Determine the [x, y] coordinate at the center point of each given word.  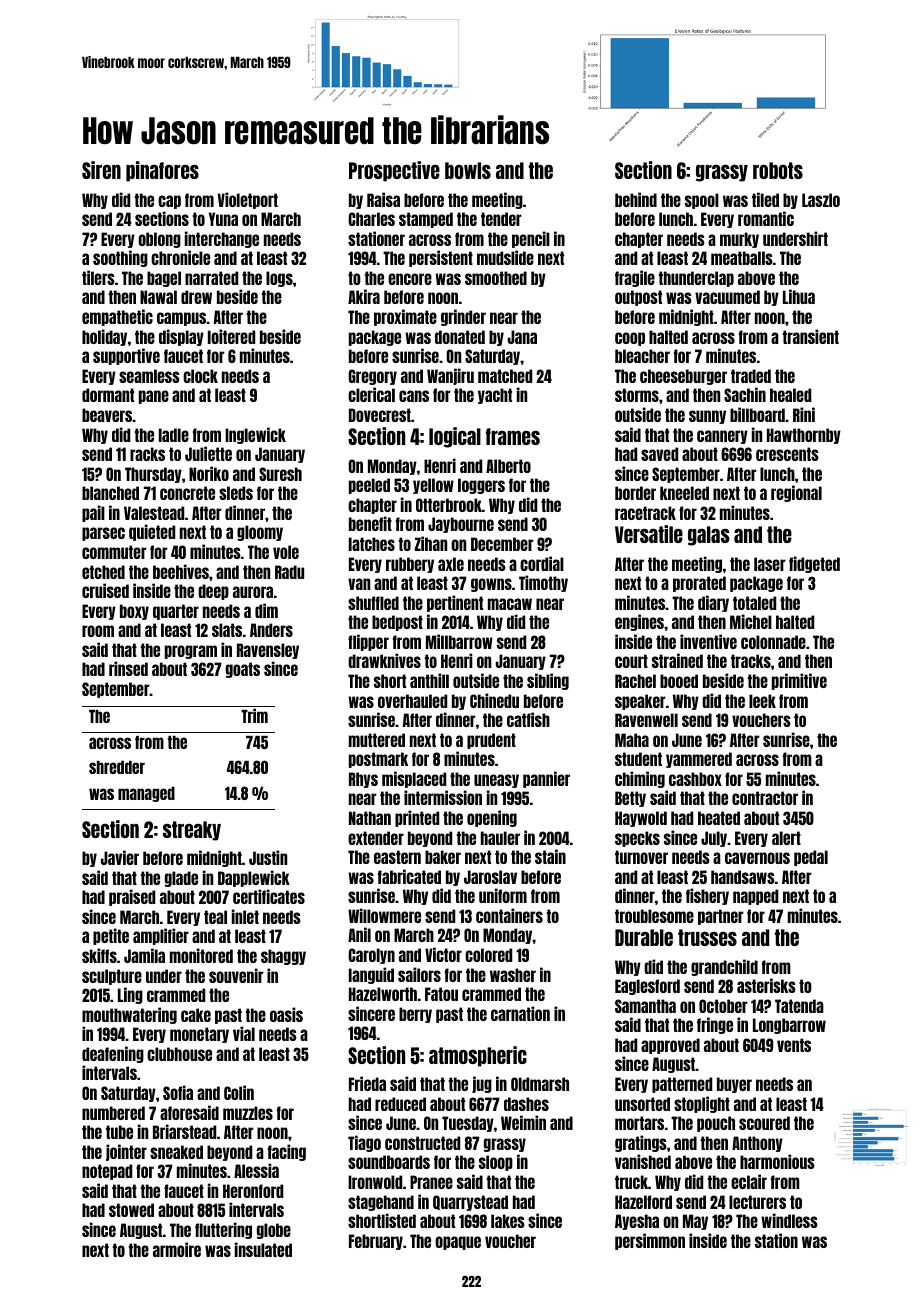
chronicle [180, 257]
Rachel [635, 681]
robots [778, 170]
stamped [426, 220]
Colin [239, 1092]
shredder [117, 767]
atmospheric [478, 1056]
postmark [378, 760]
